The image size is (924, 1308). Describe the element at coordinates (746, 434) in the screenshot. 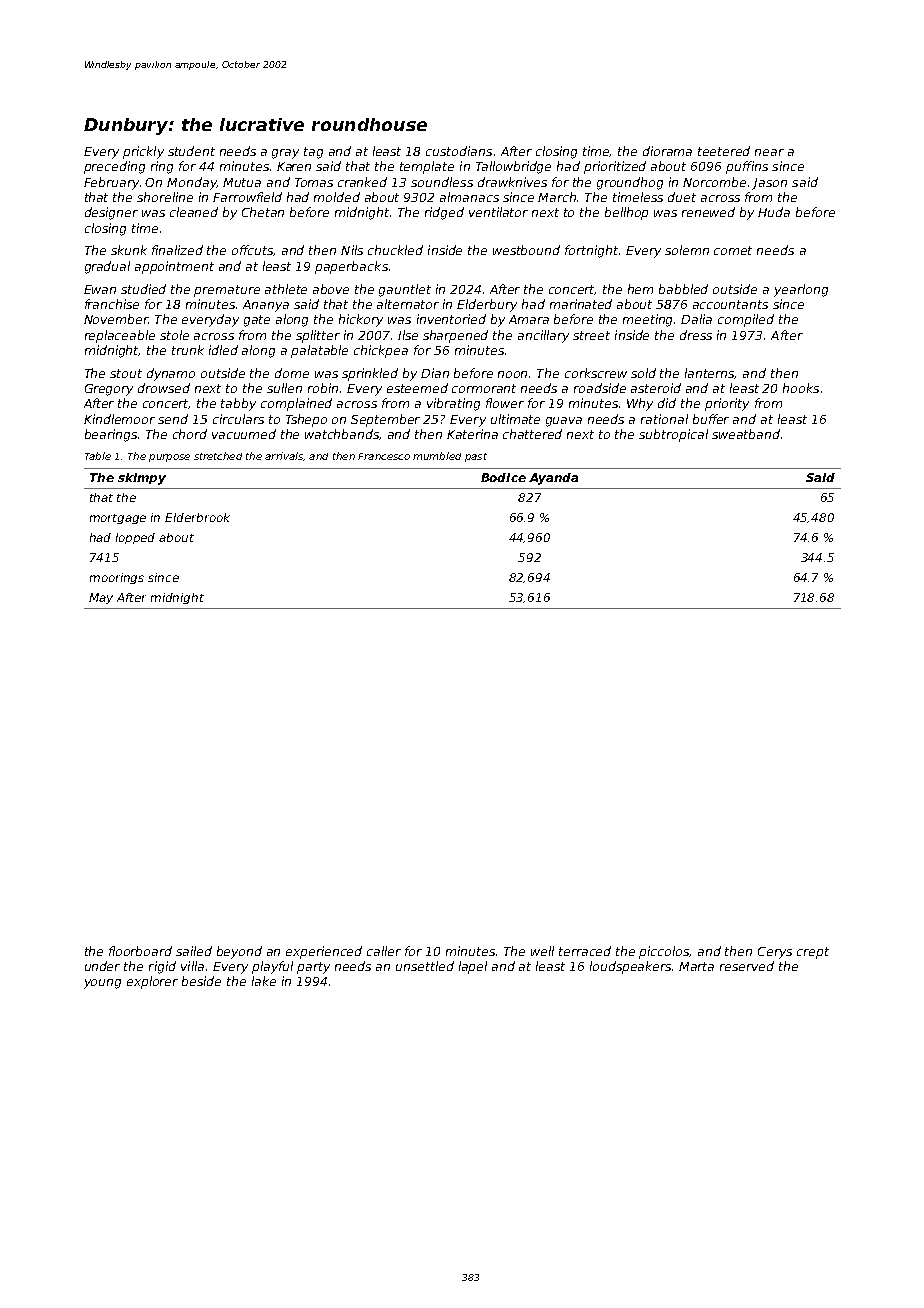

I see `sweatband` at that location.
